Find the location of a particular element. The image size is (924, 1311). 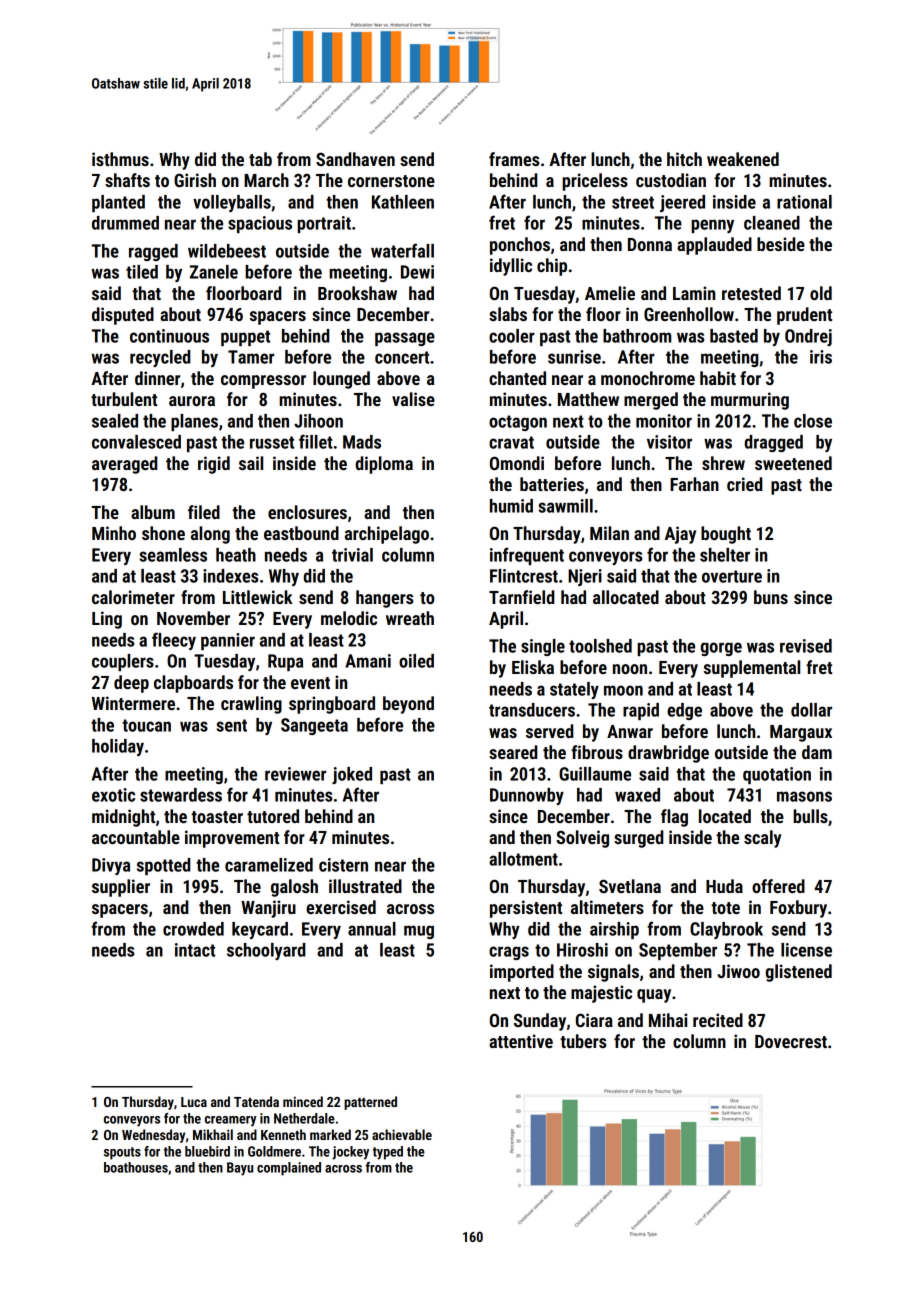

puppet is located at coordinates (245, 338).
